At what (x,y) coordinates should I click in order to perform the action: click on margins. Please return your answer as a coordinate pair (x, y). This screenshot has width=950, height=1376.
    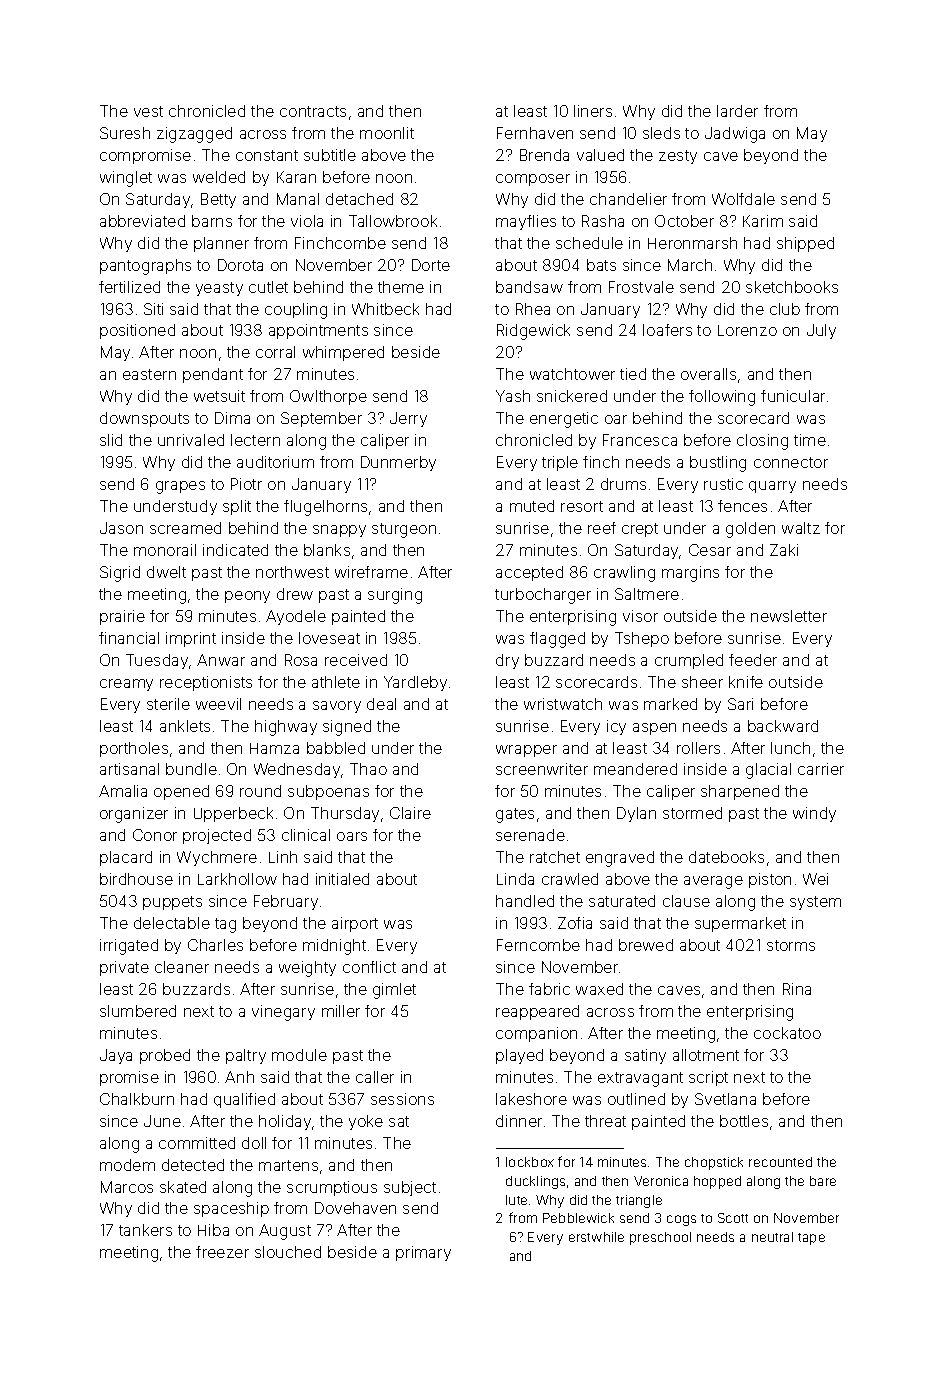
    Looking at the image, I should click on (690, 574).
